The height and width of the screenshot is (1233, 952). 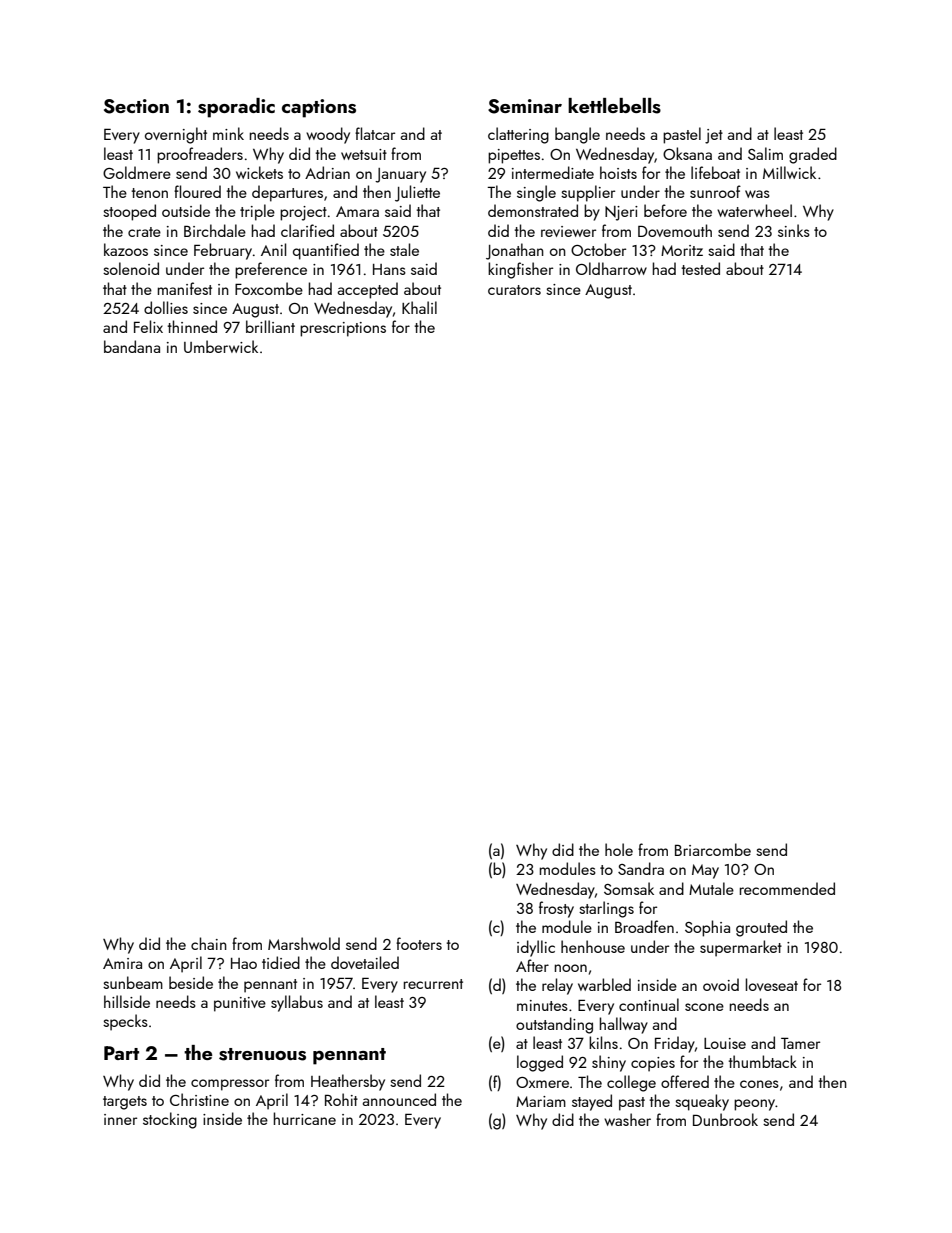 I want to click on Umberwick, so click(x=221, y=346).
